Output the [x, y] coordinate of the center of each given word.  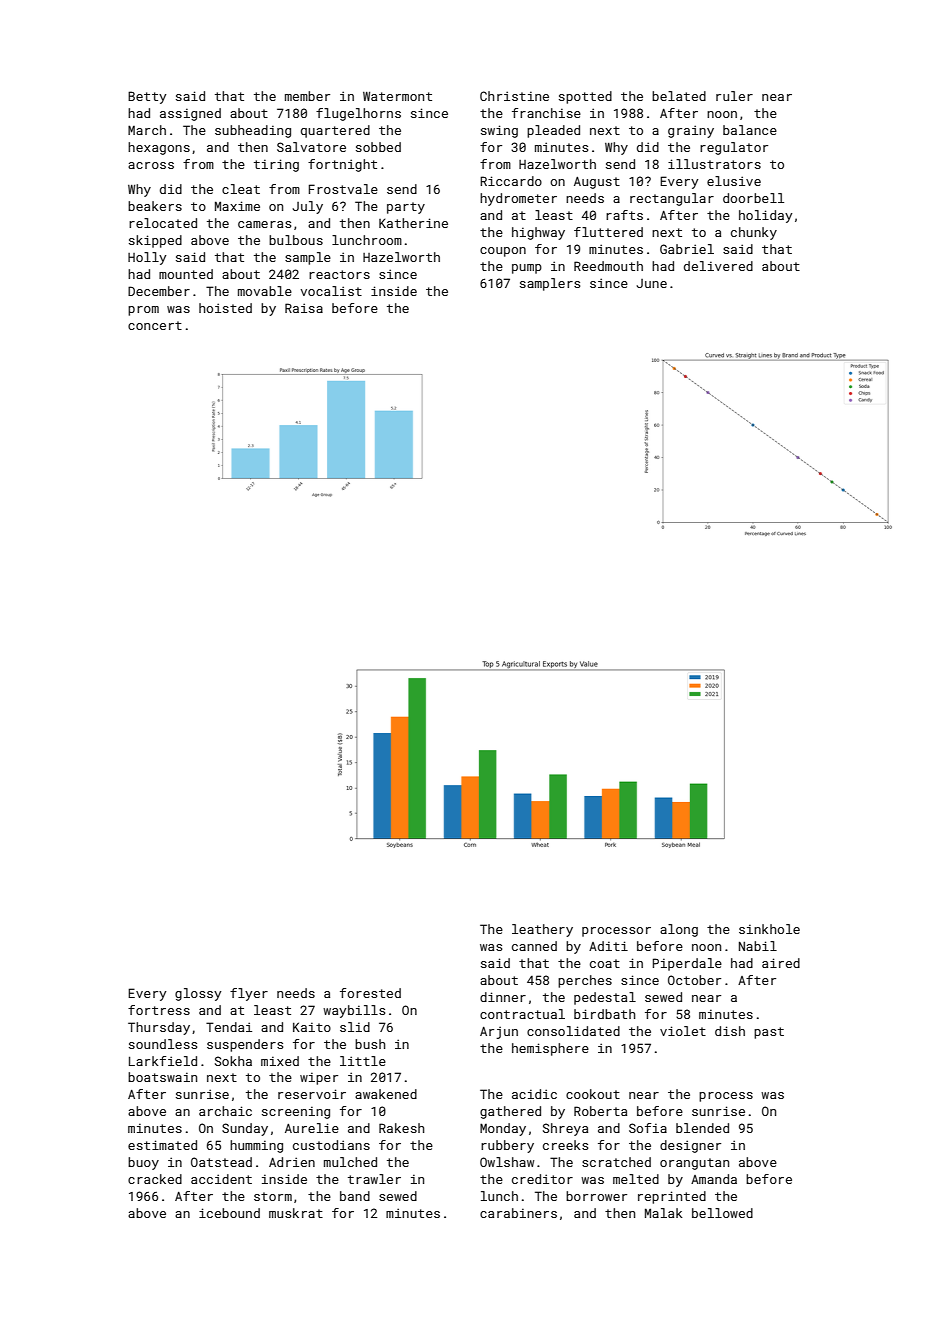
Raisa [304, 308]
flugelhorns [358, 114]
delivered [718, 266]
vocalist [331, 291]
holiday [765, 216]
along [679, 930]
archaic [225, 1111]
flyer [249, 994]
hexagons [159, 148]
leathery [542, 930]
